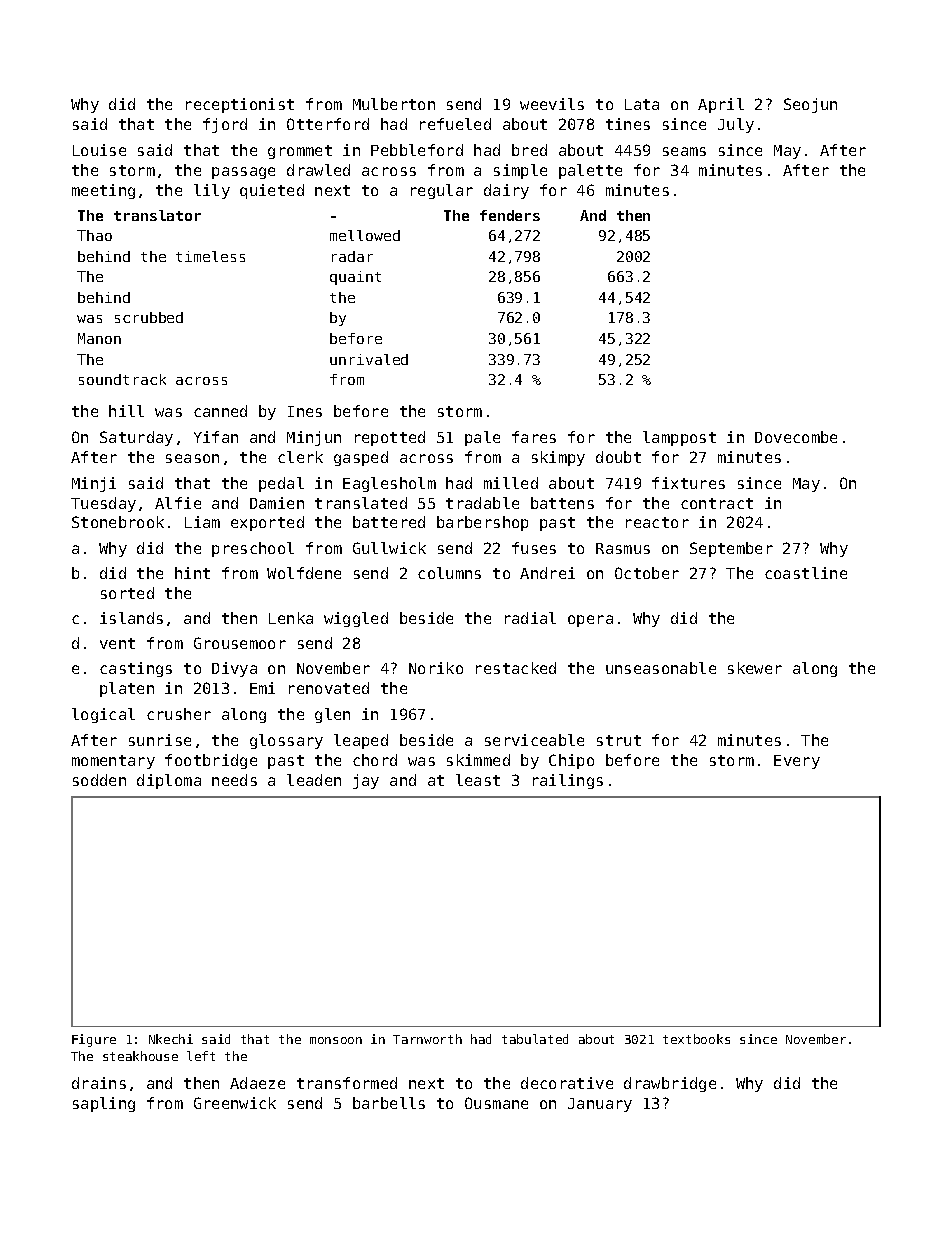  I want to click on Gullwick, so click(389, 548).
